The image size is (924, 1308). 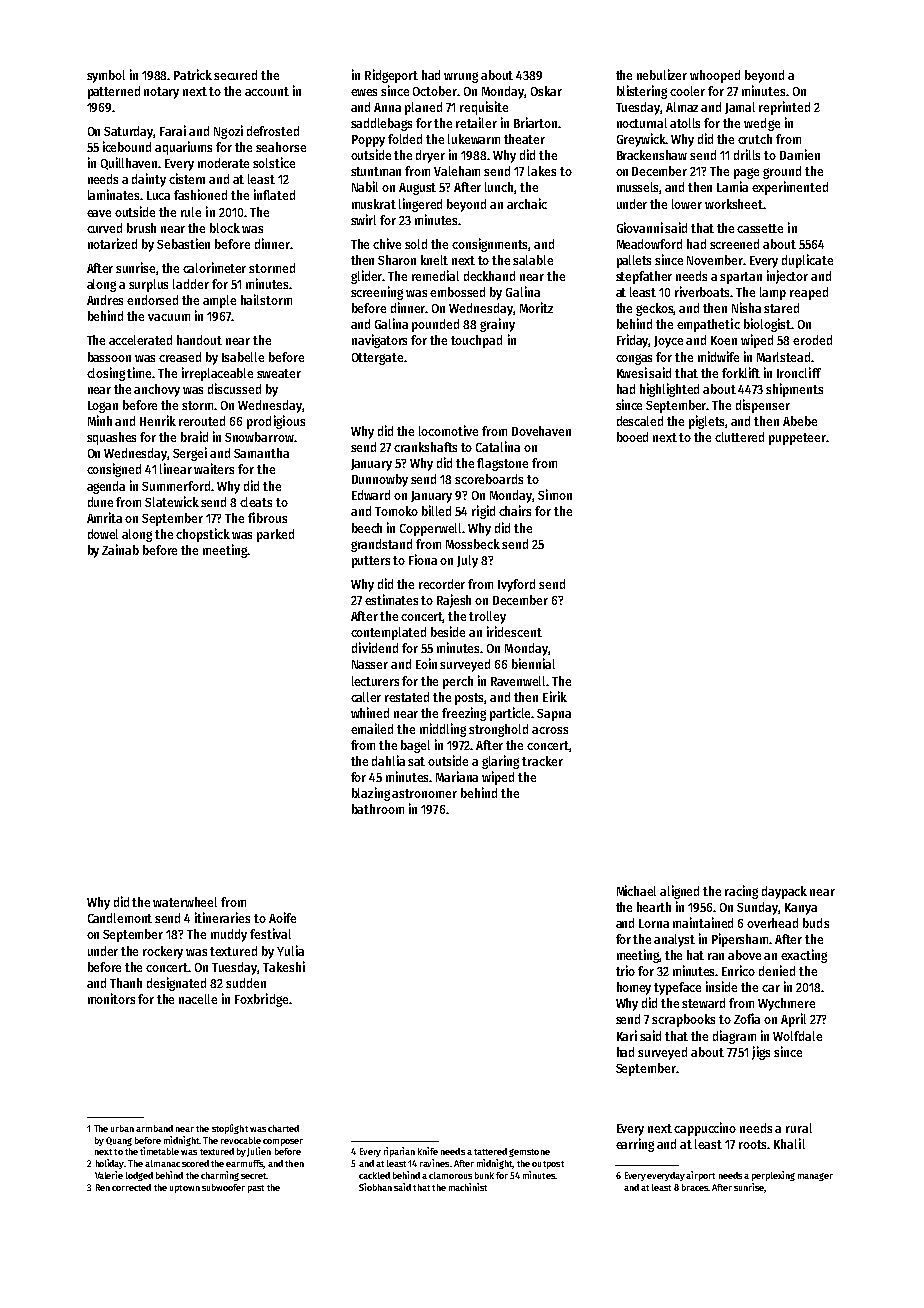 I want to click on waterwheel, so click(x=185, y=902).
